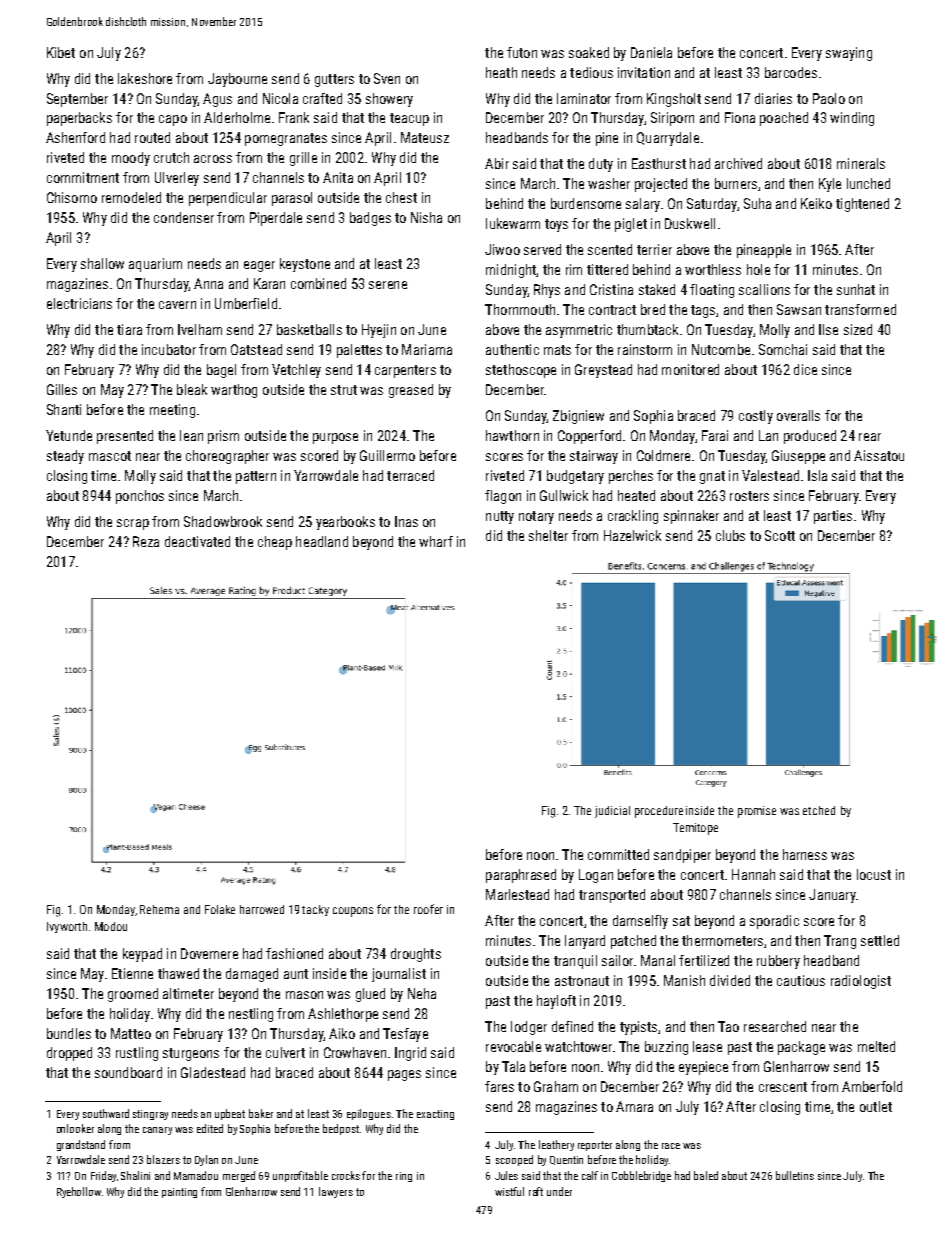 The image size is (952, 1233). Describe the element at coordinates (707, 1046) in the screenshot. I see `lease` at that location.
